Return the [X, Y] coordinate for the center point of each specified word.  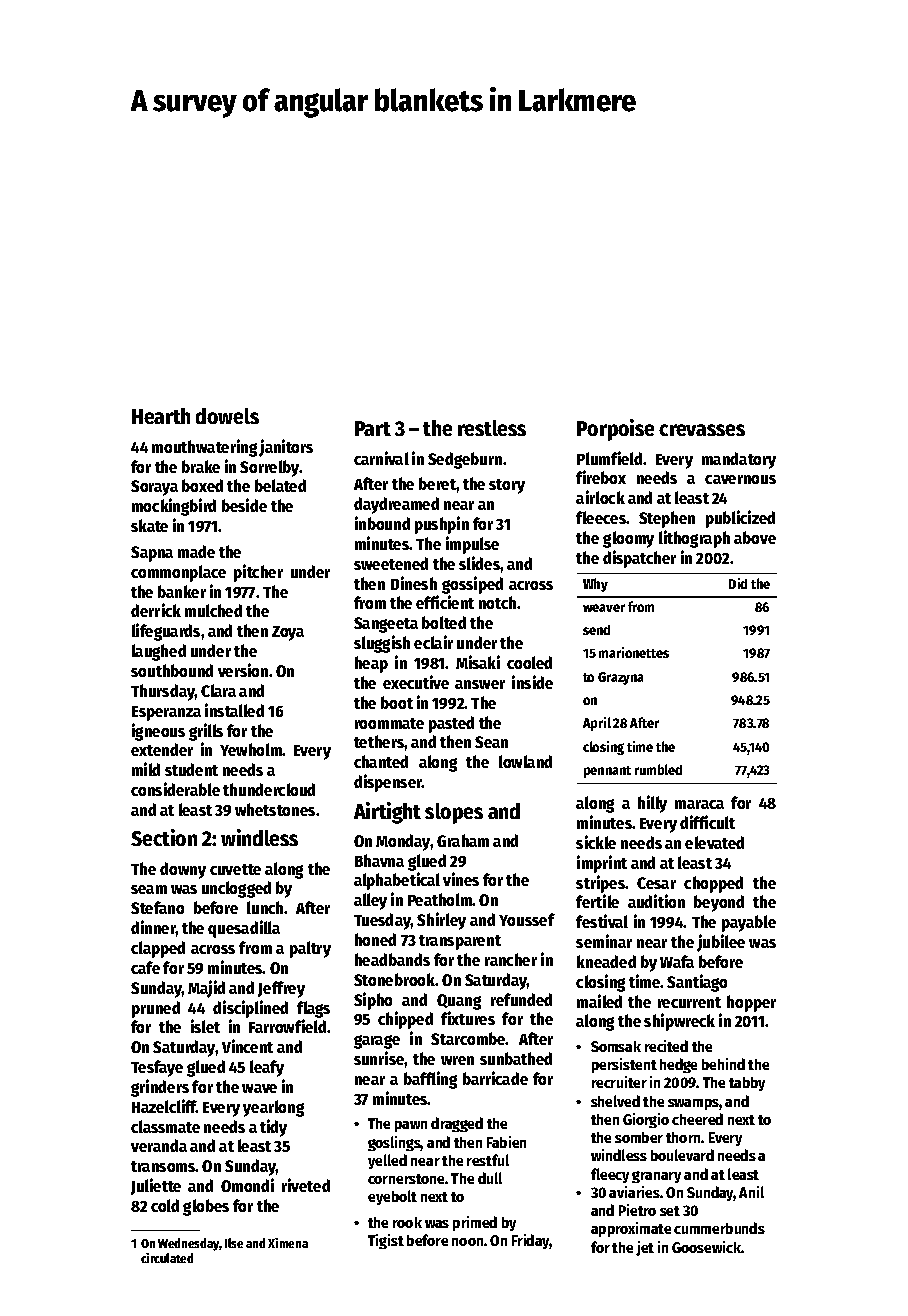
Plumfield [609, 458]
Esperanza [166, 713]
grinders [160, 1088]
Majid [206, 989]
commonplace [178, 573]
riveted [306, 1185]
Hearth [161, 416]
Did [738, 583]
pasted [451, 724]
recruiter [619, 1082]
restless [492, 428]
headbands [392, 959]
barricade [495, 1078]
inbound [382, 523]
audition [656, 901]
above [755, 537]
